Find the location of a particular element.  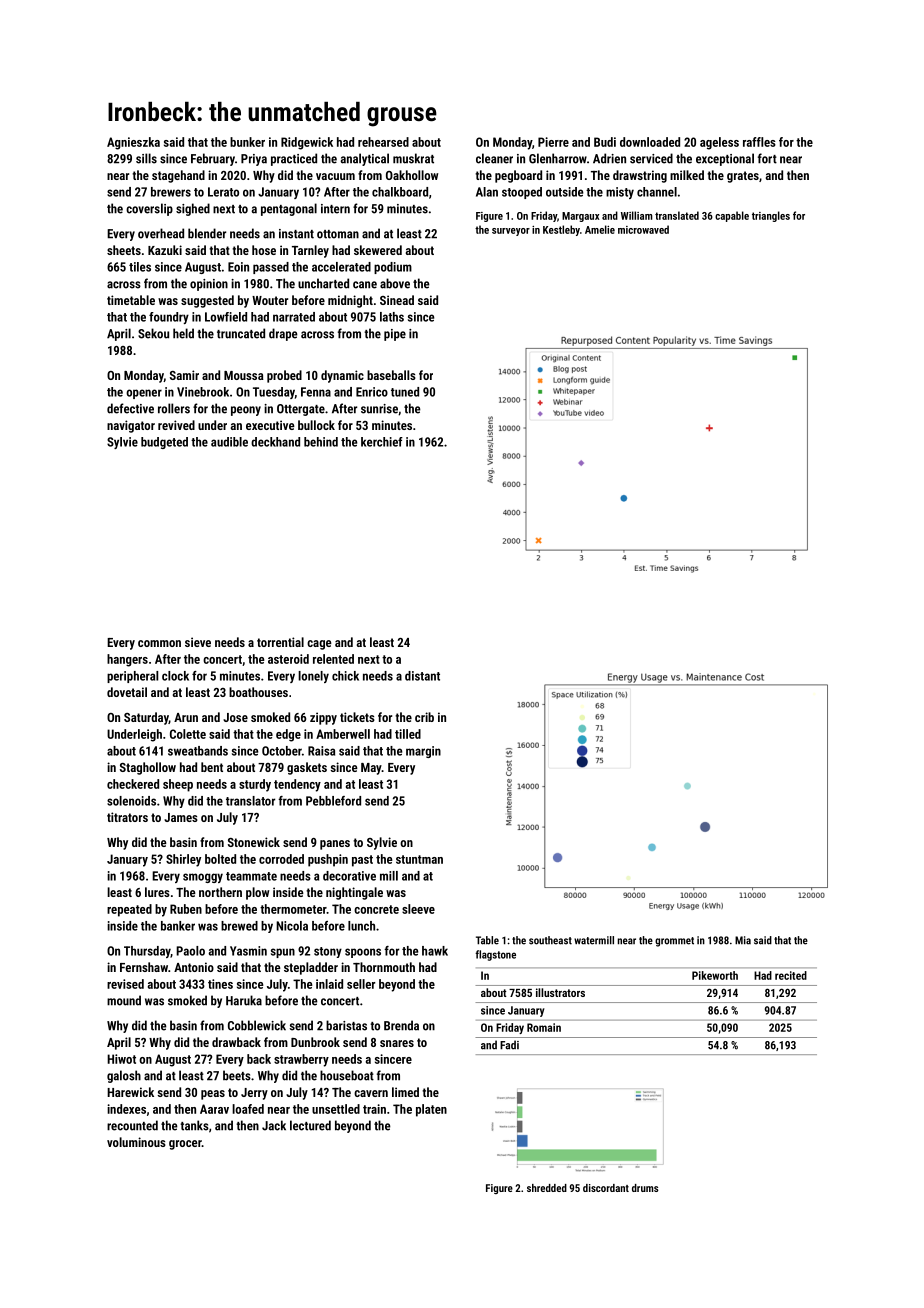

pipe is located at coordinates (395, 335).
